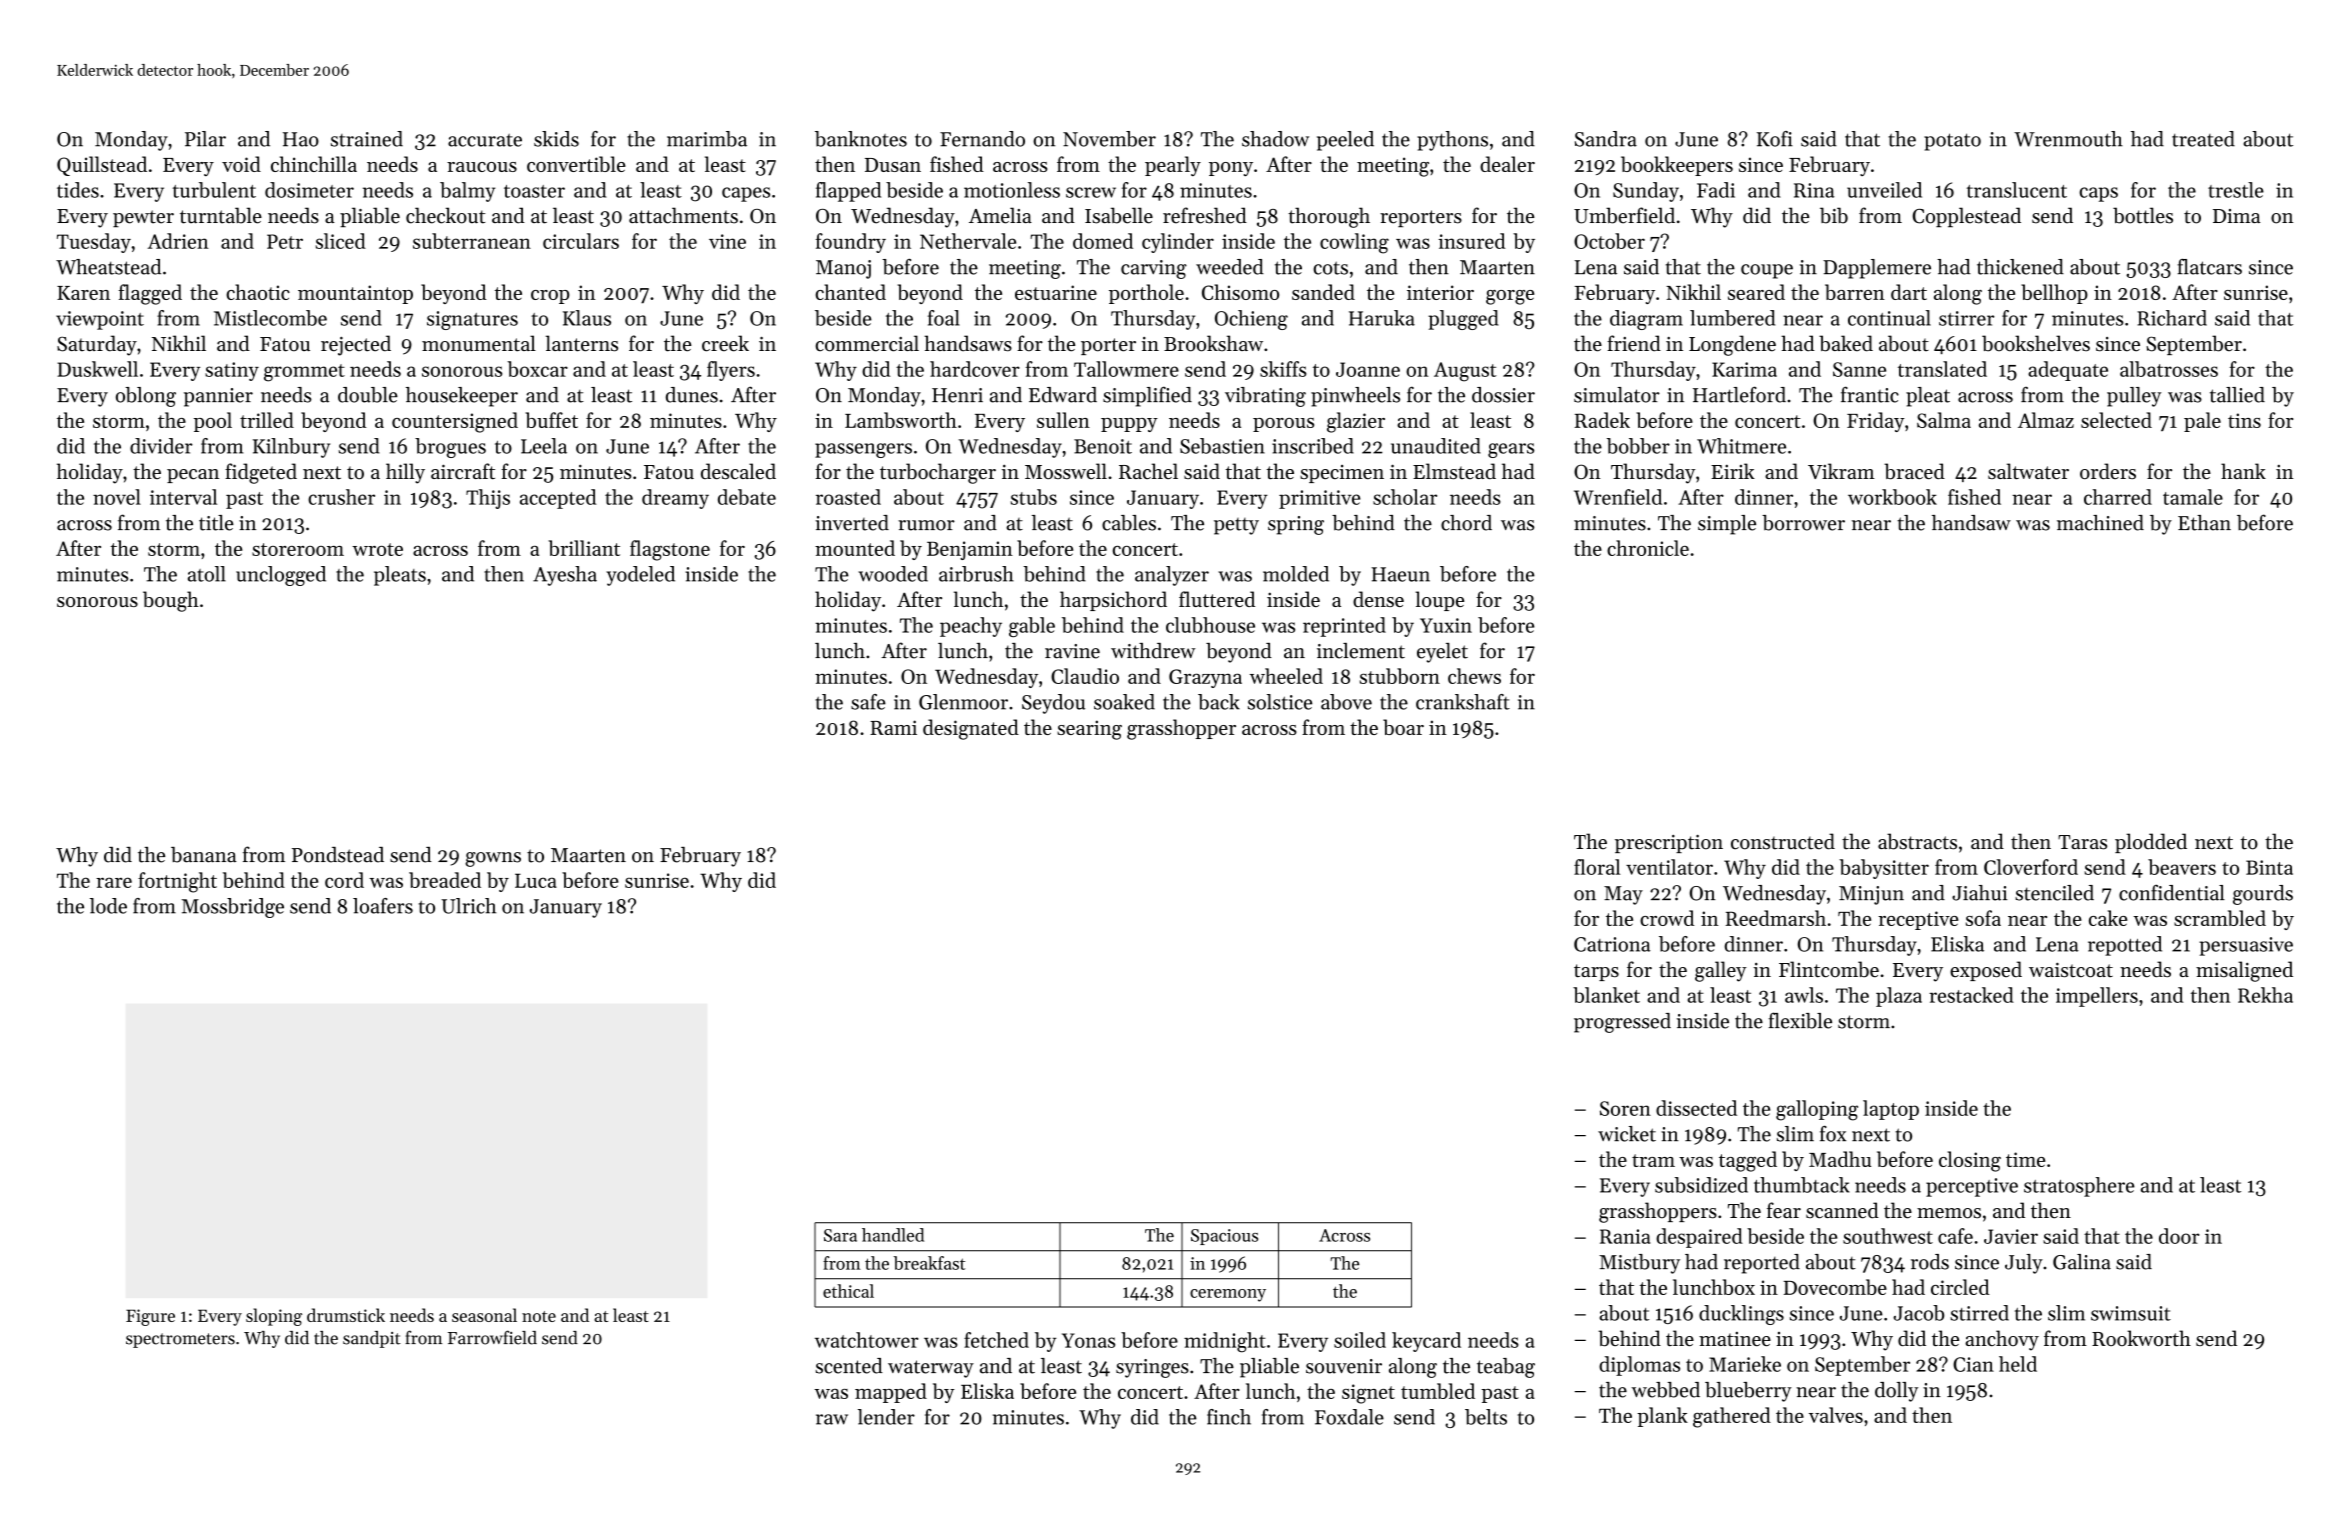 This image has height=1520, width=2350. What do you see at coordinates (850, 292) in the image?
I see `chanted` at bounding box center [850, 292].
